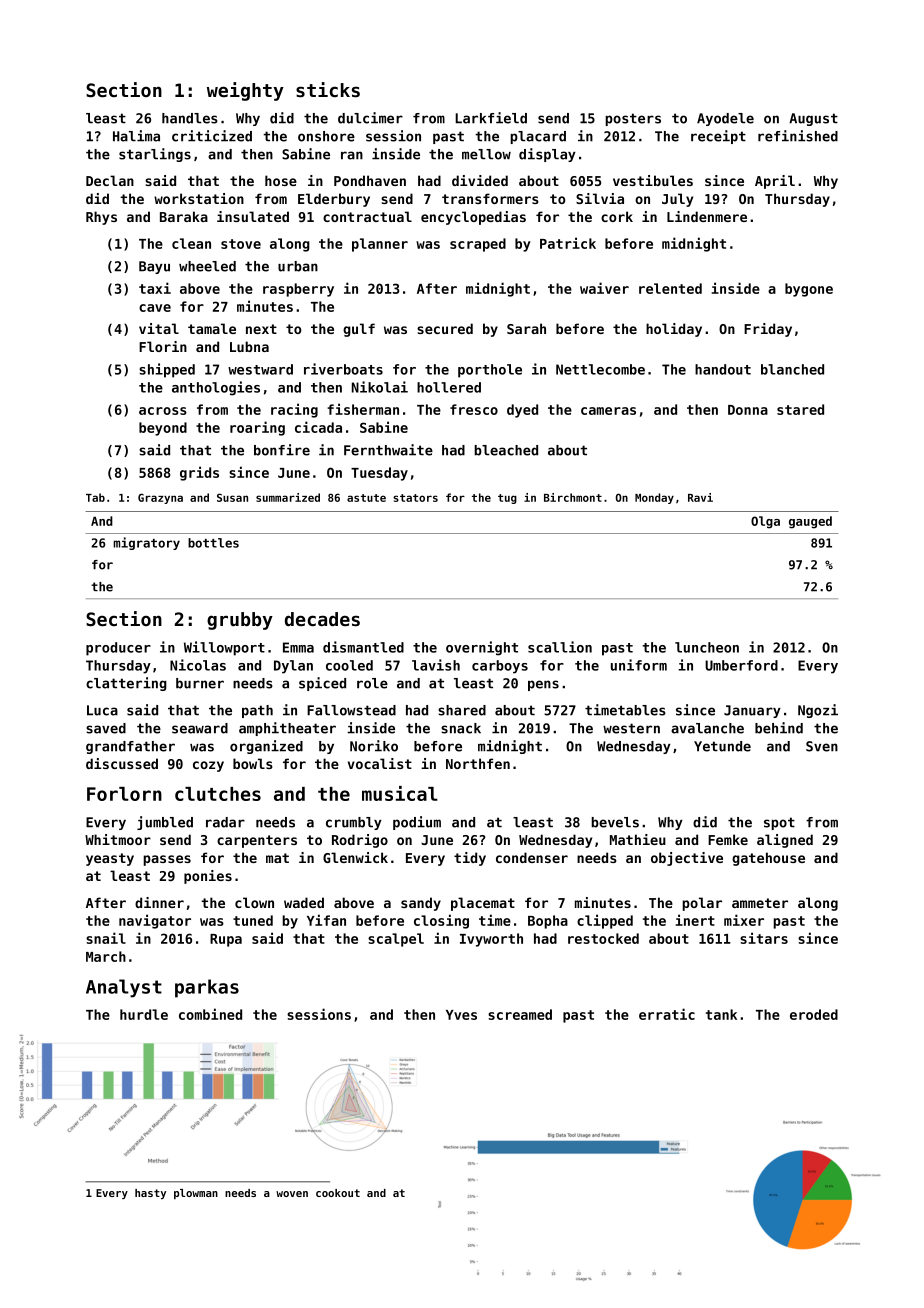  Describe the element at coordinates (124, 794) in the screenshot. I see `Forlorn` at that location.
